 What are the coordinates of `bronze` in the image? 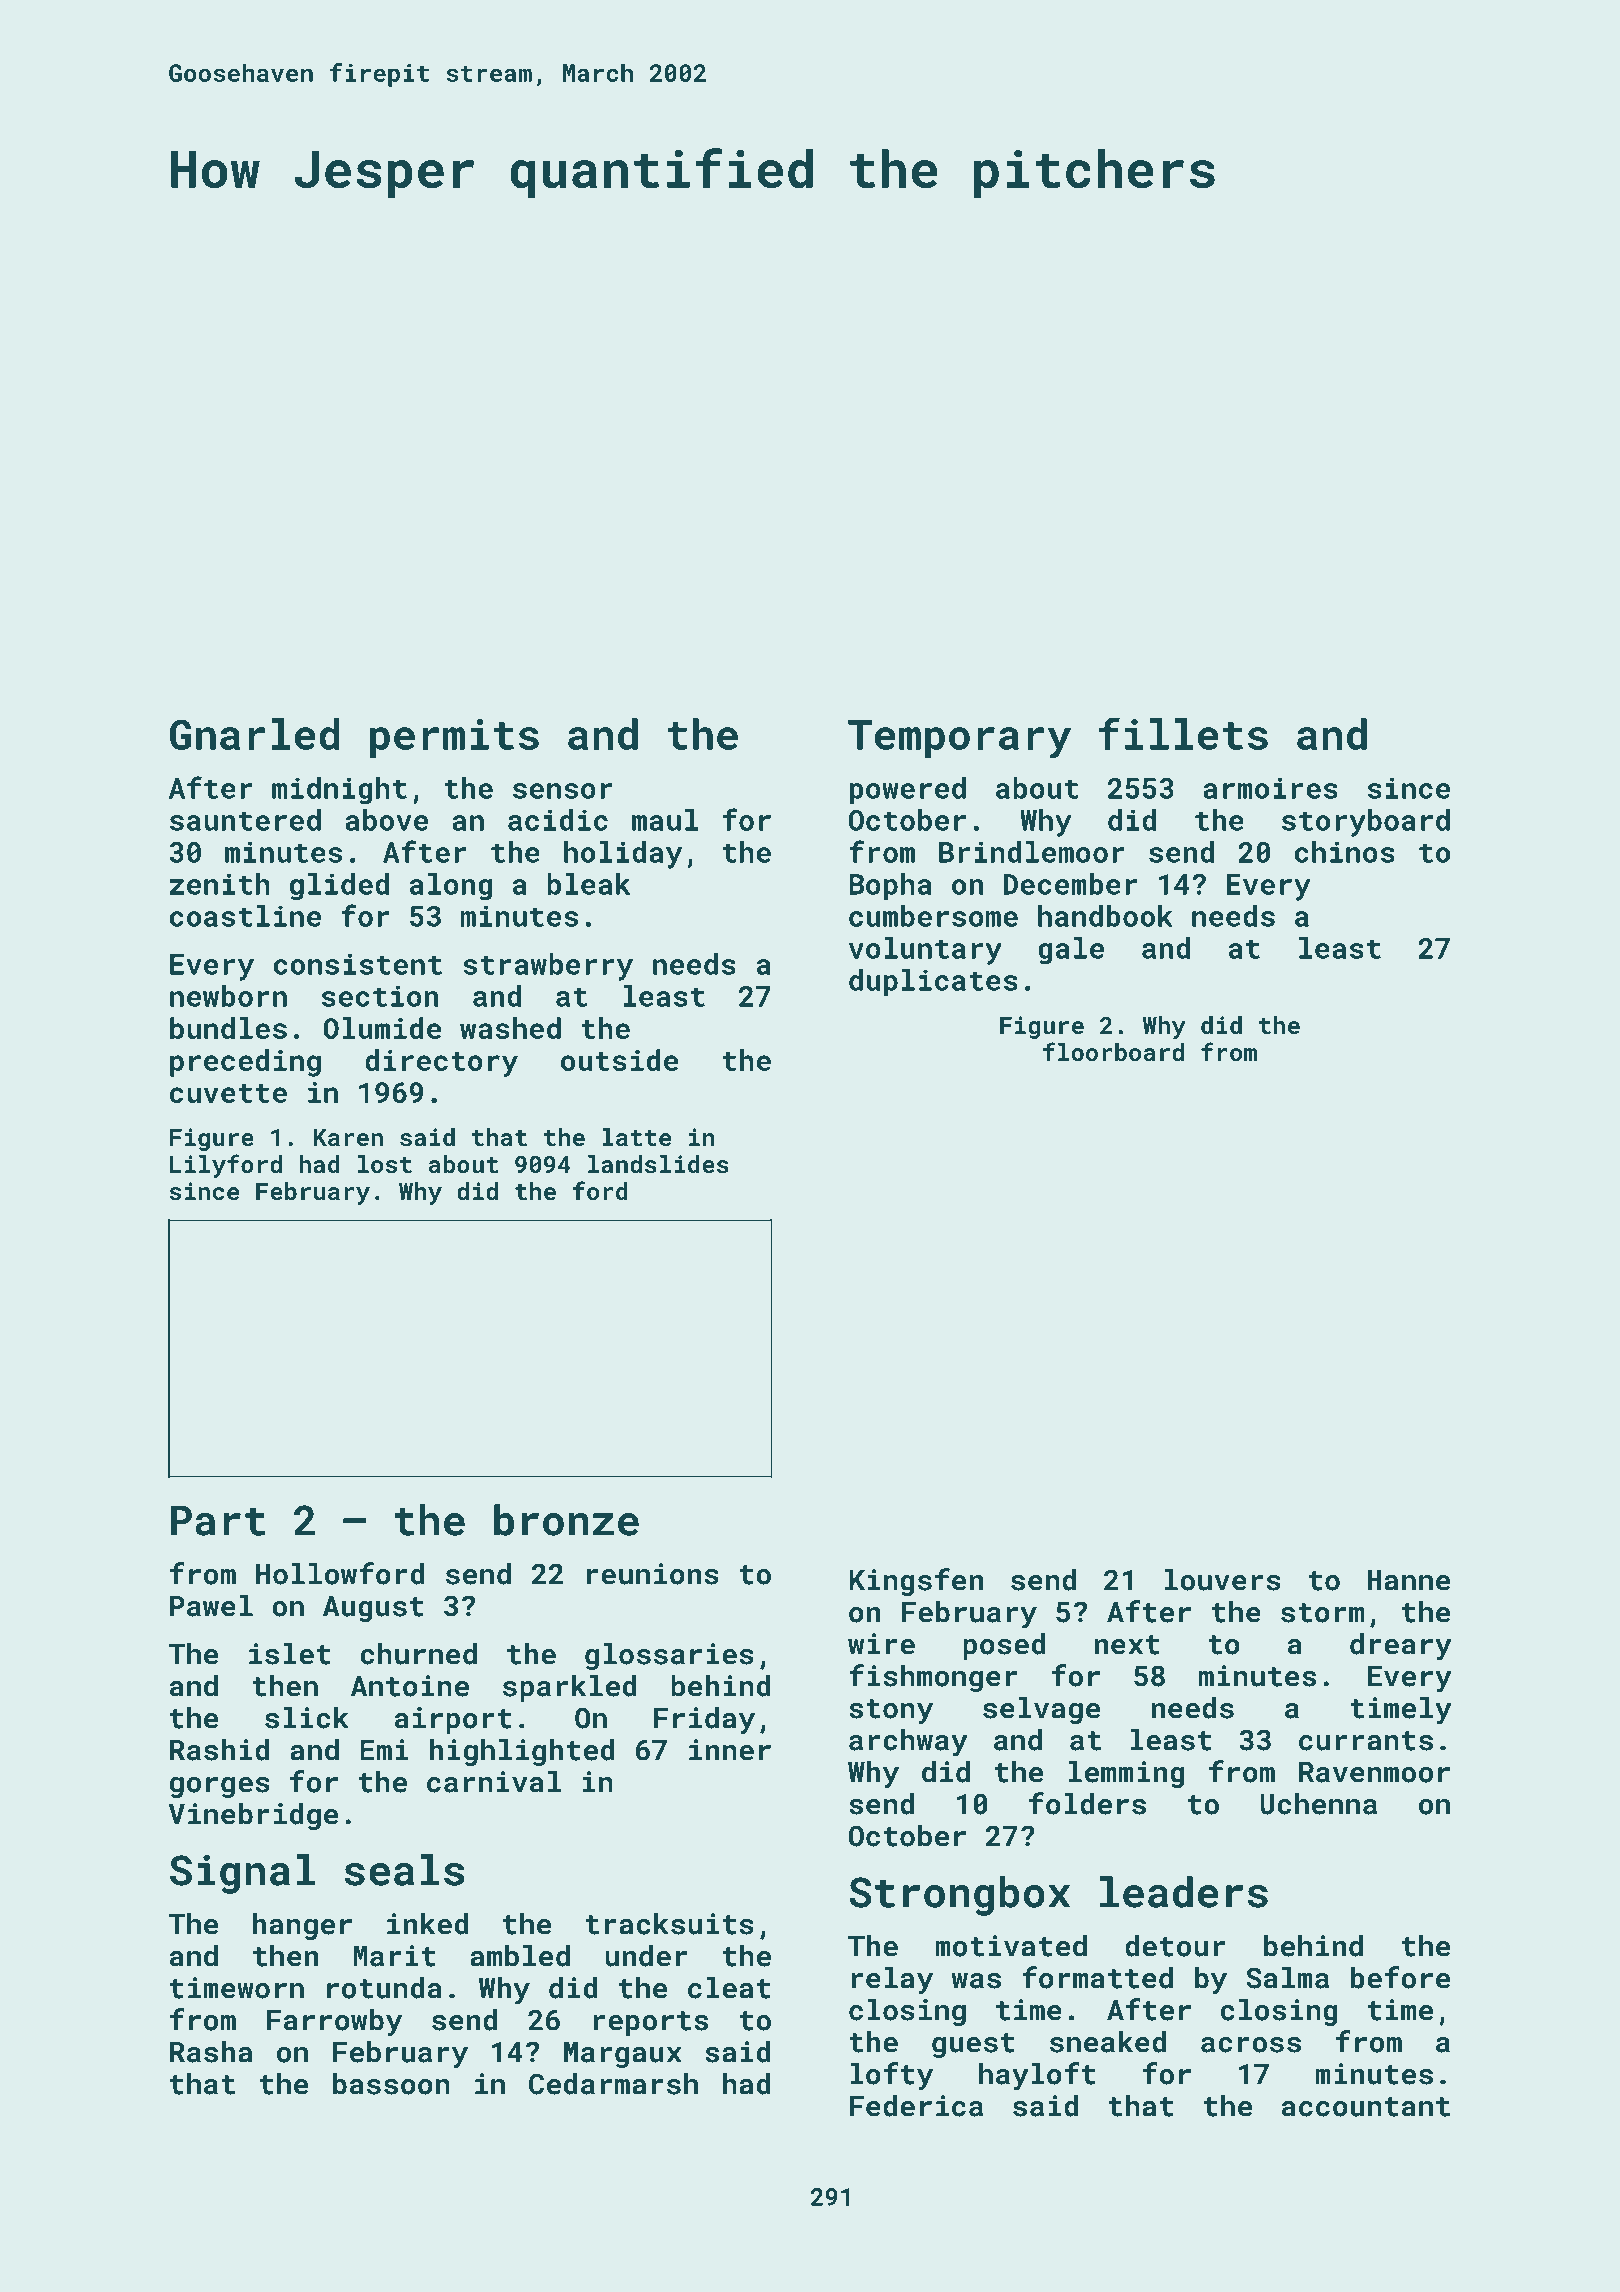 It's located at (566, 1520).
